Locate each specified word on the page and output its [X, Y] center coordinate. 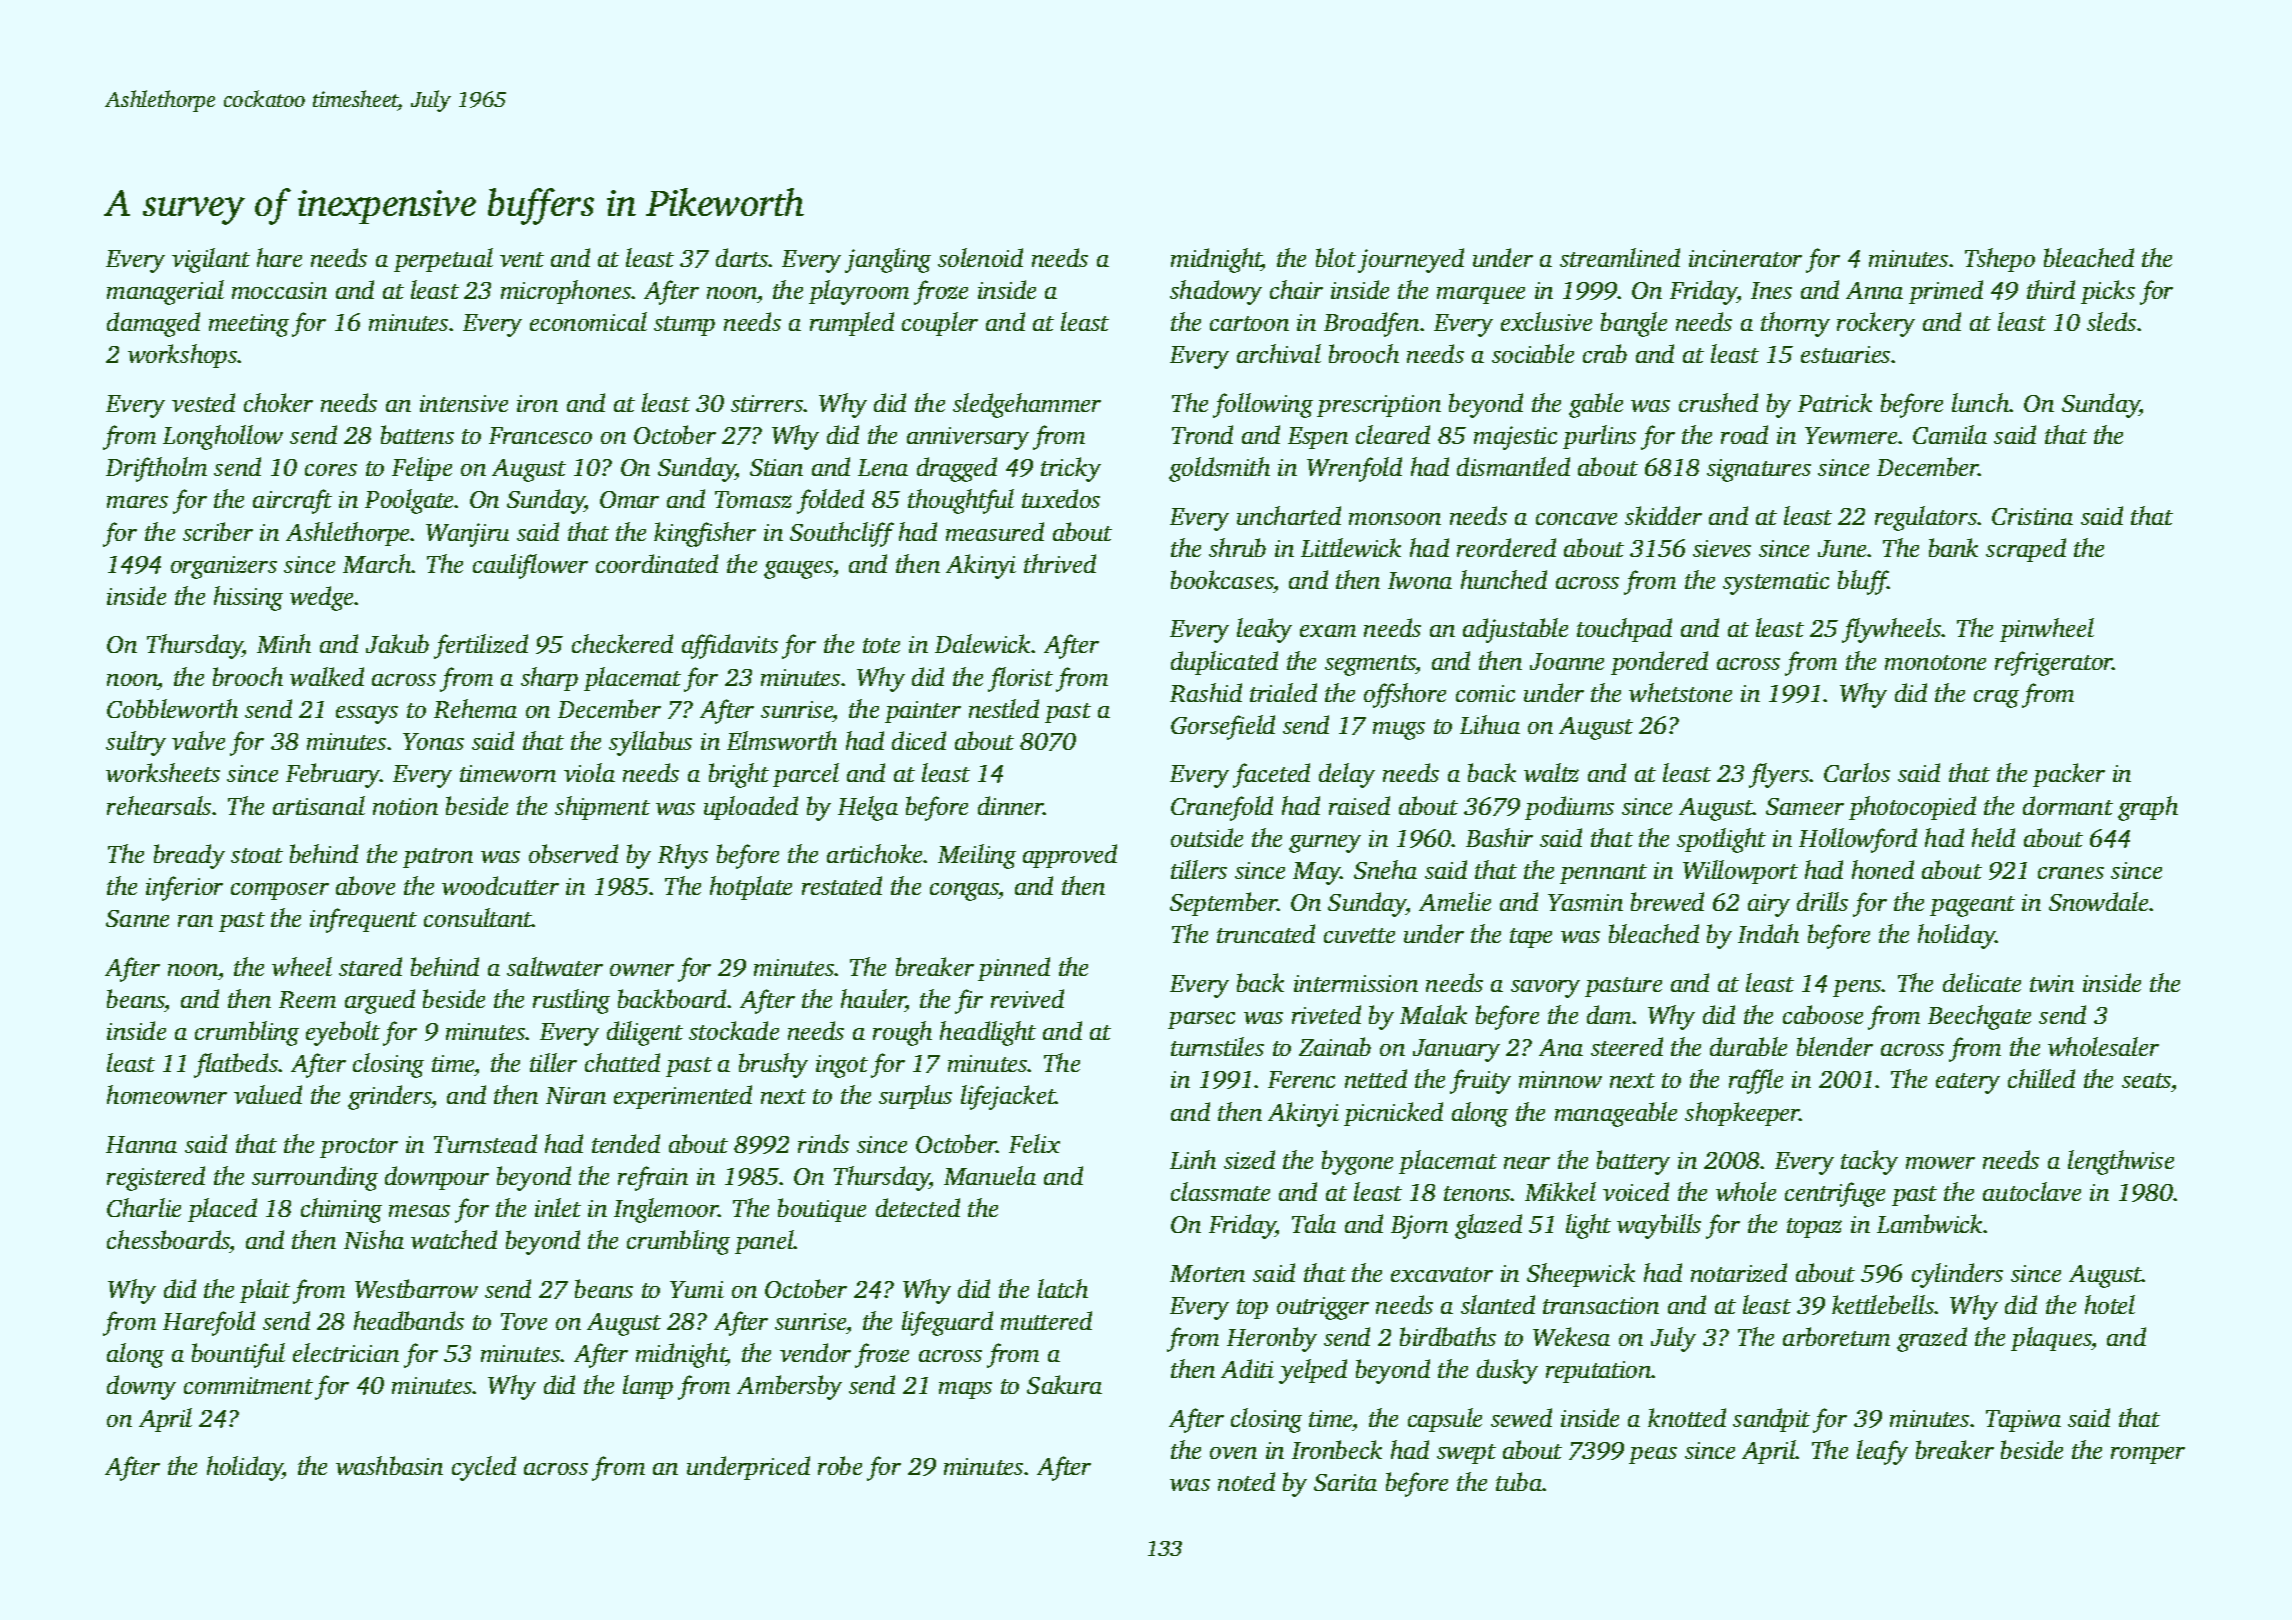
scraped [2026, 550]
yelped [1313, 1371]
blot [1336, 257]
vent [522, 259]
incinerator [1745, 258]
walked [327, 676]
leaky [1264, 630]
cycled [484, 1468]
